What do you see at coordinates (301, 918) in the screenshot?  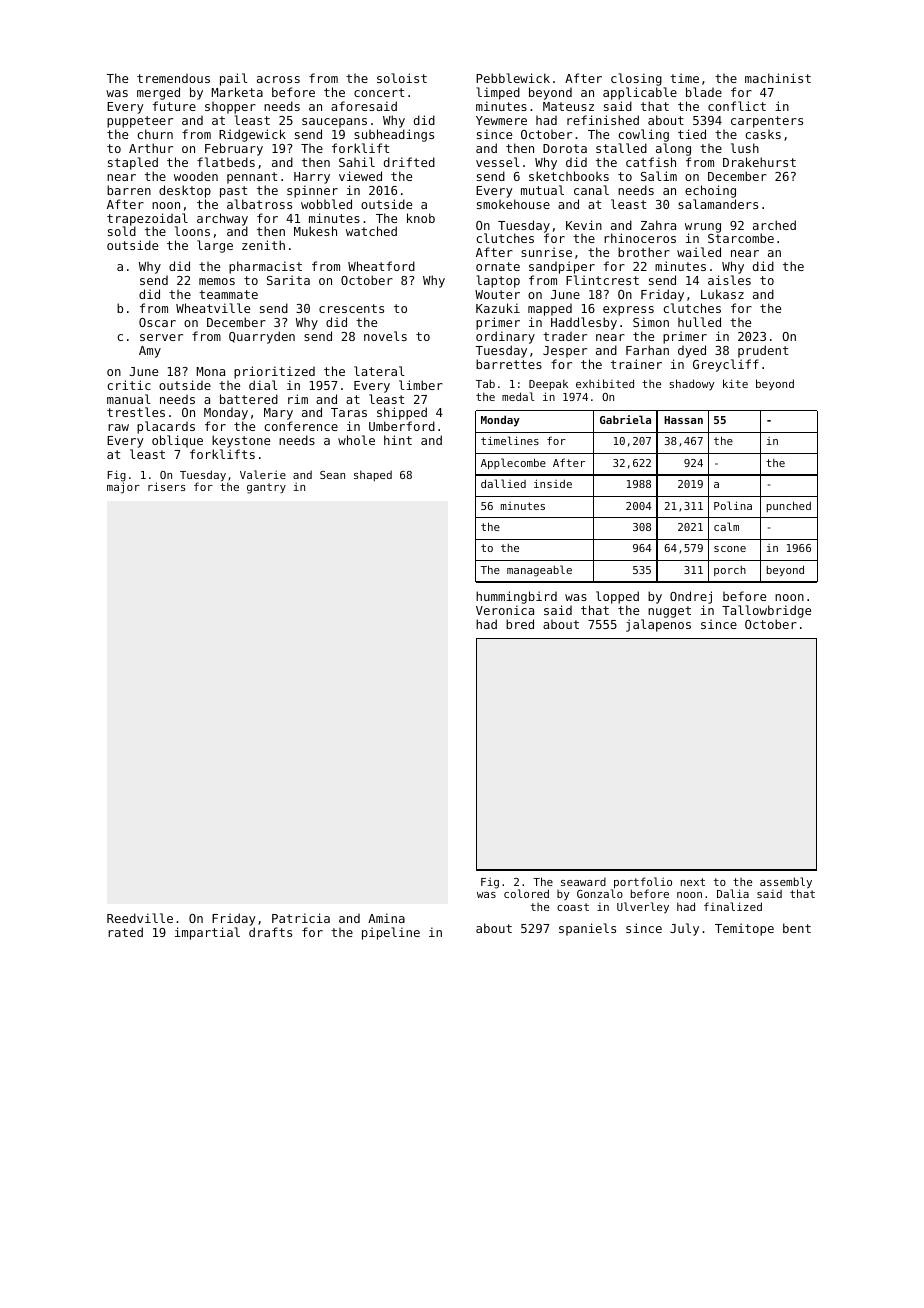 I see `Patricia` at bounding box center [301, 918].
